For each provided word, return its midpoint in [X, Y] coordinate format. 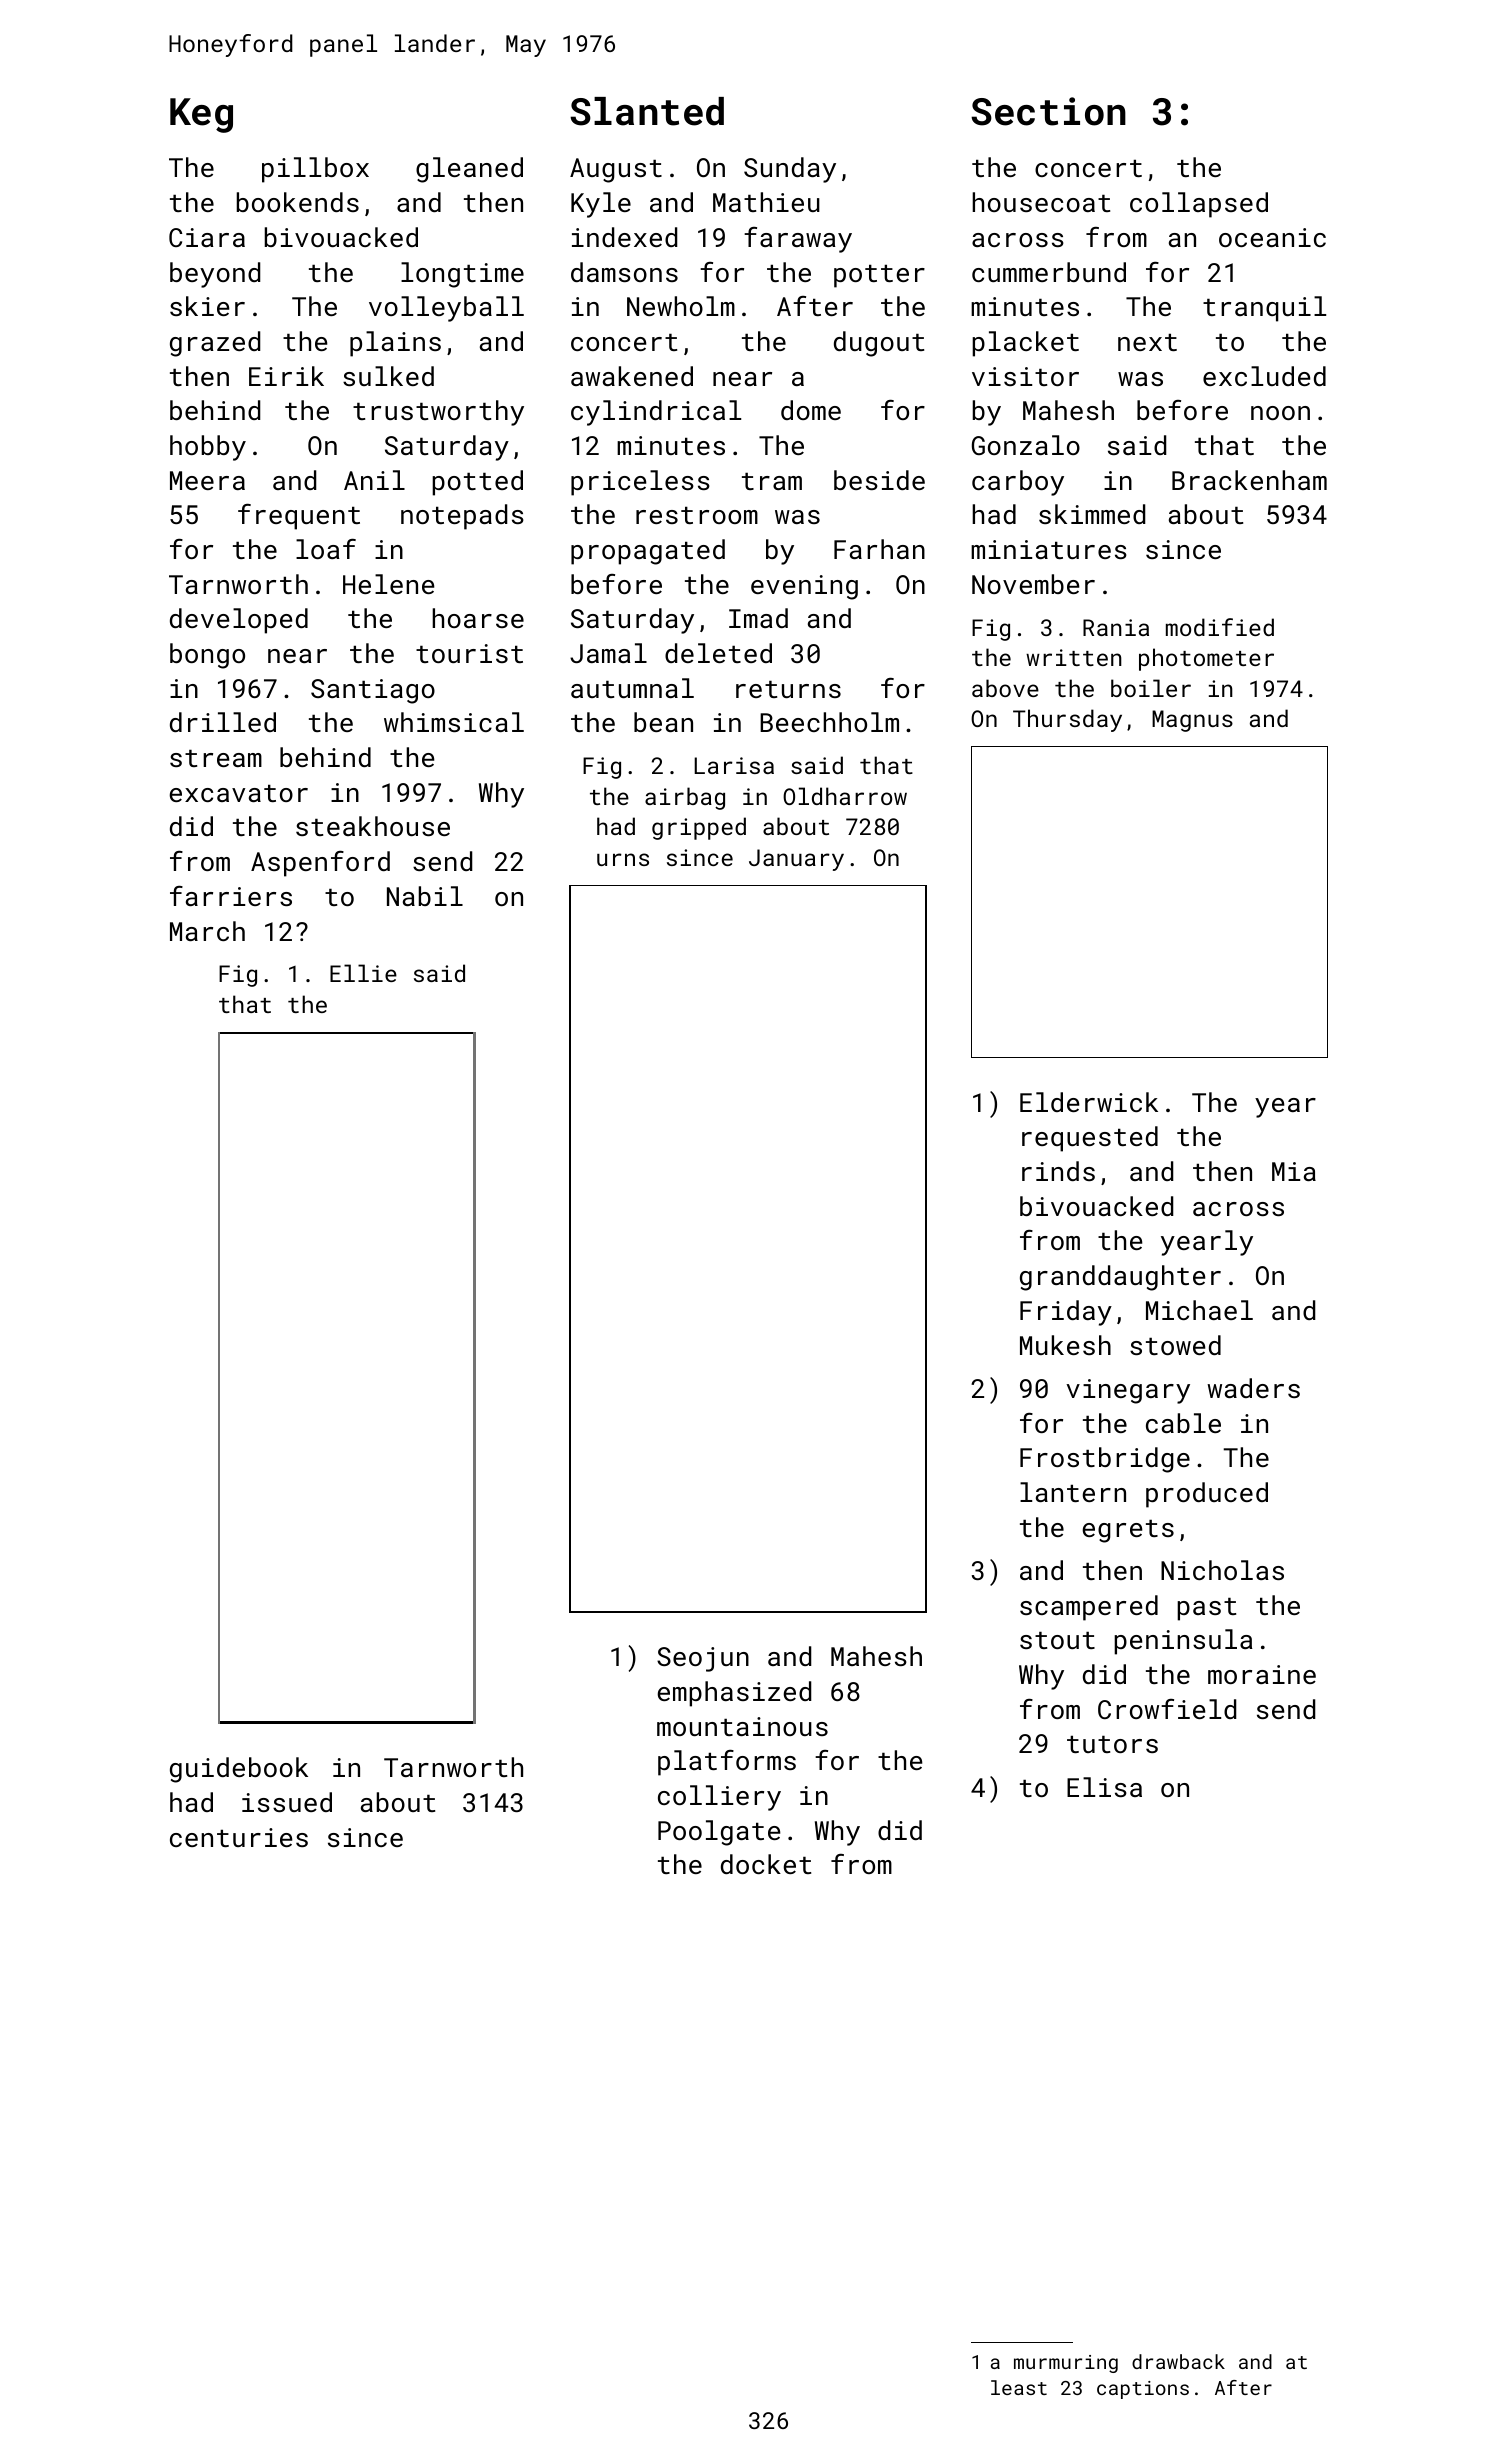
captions [1143, 2390]
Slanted [647, 111]
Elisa [1104, 1787]
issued [287, 1802]
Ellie [363, 973]
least [1019, 2387]
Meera [207, 480]
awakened [632, 376]
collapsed [1199, 205]
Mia [1294, 1171]
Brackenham [1249, 480]
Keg [201, 115]
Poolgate [719, 1833]
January [796, 860]
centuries [239, 1837]
